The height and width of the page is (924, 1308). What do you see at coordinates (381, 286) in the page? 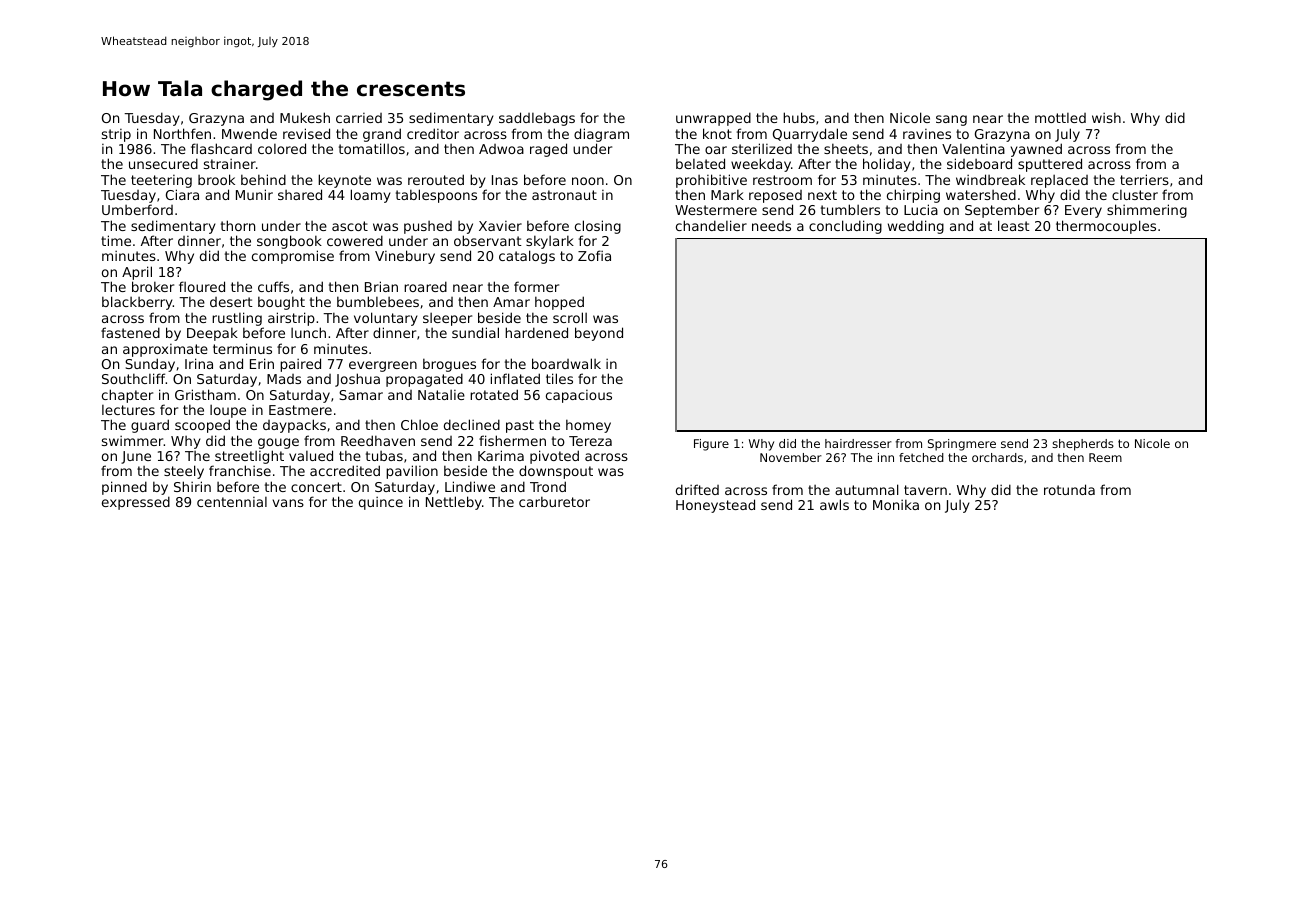
I see `Brian` at bounding box center [381, 286].
